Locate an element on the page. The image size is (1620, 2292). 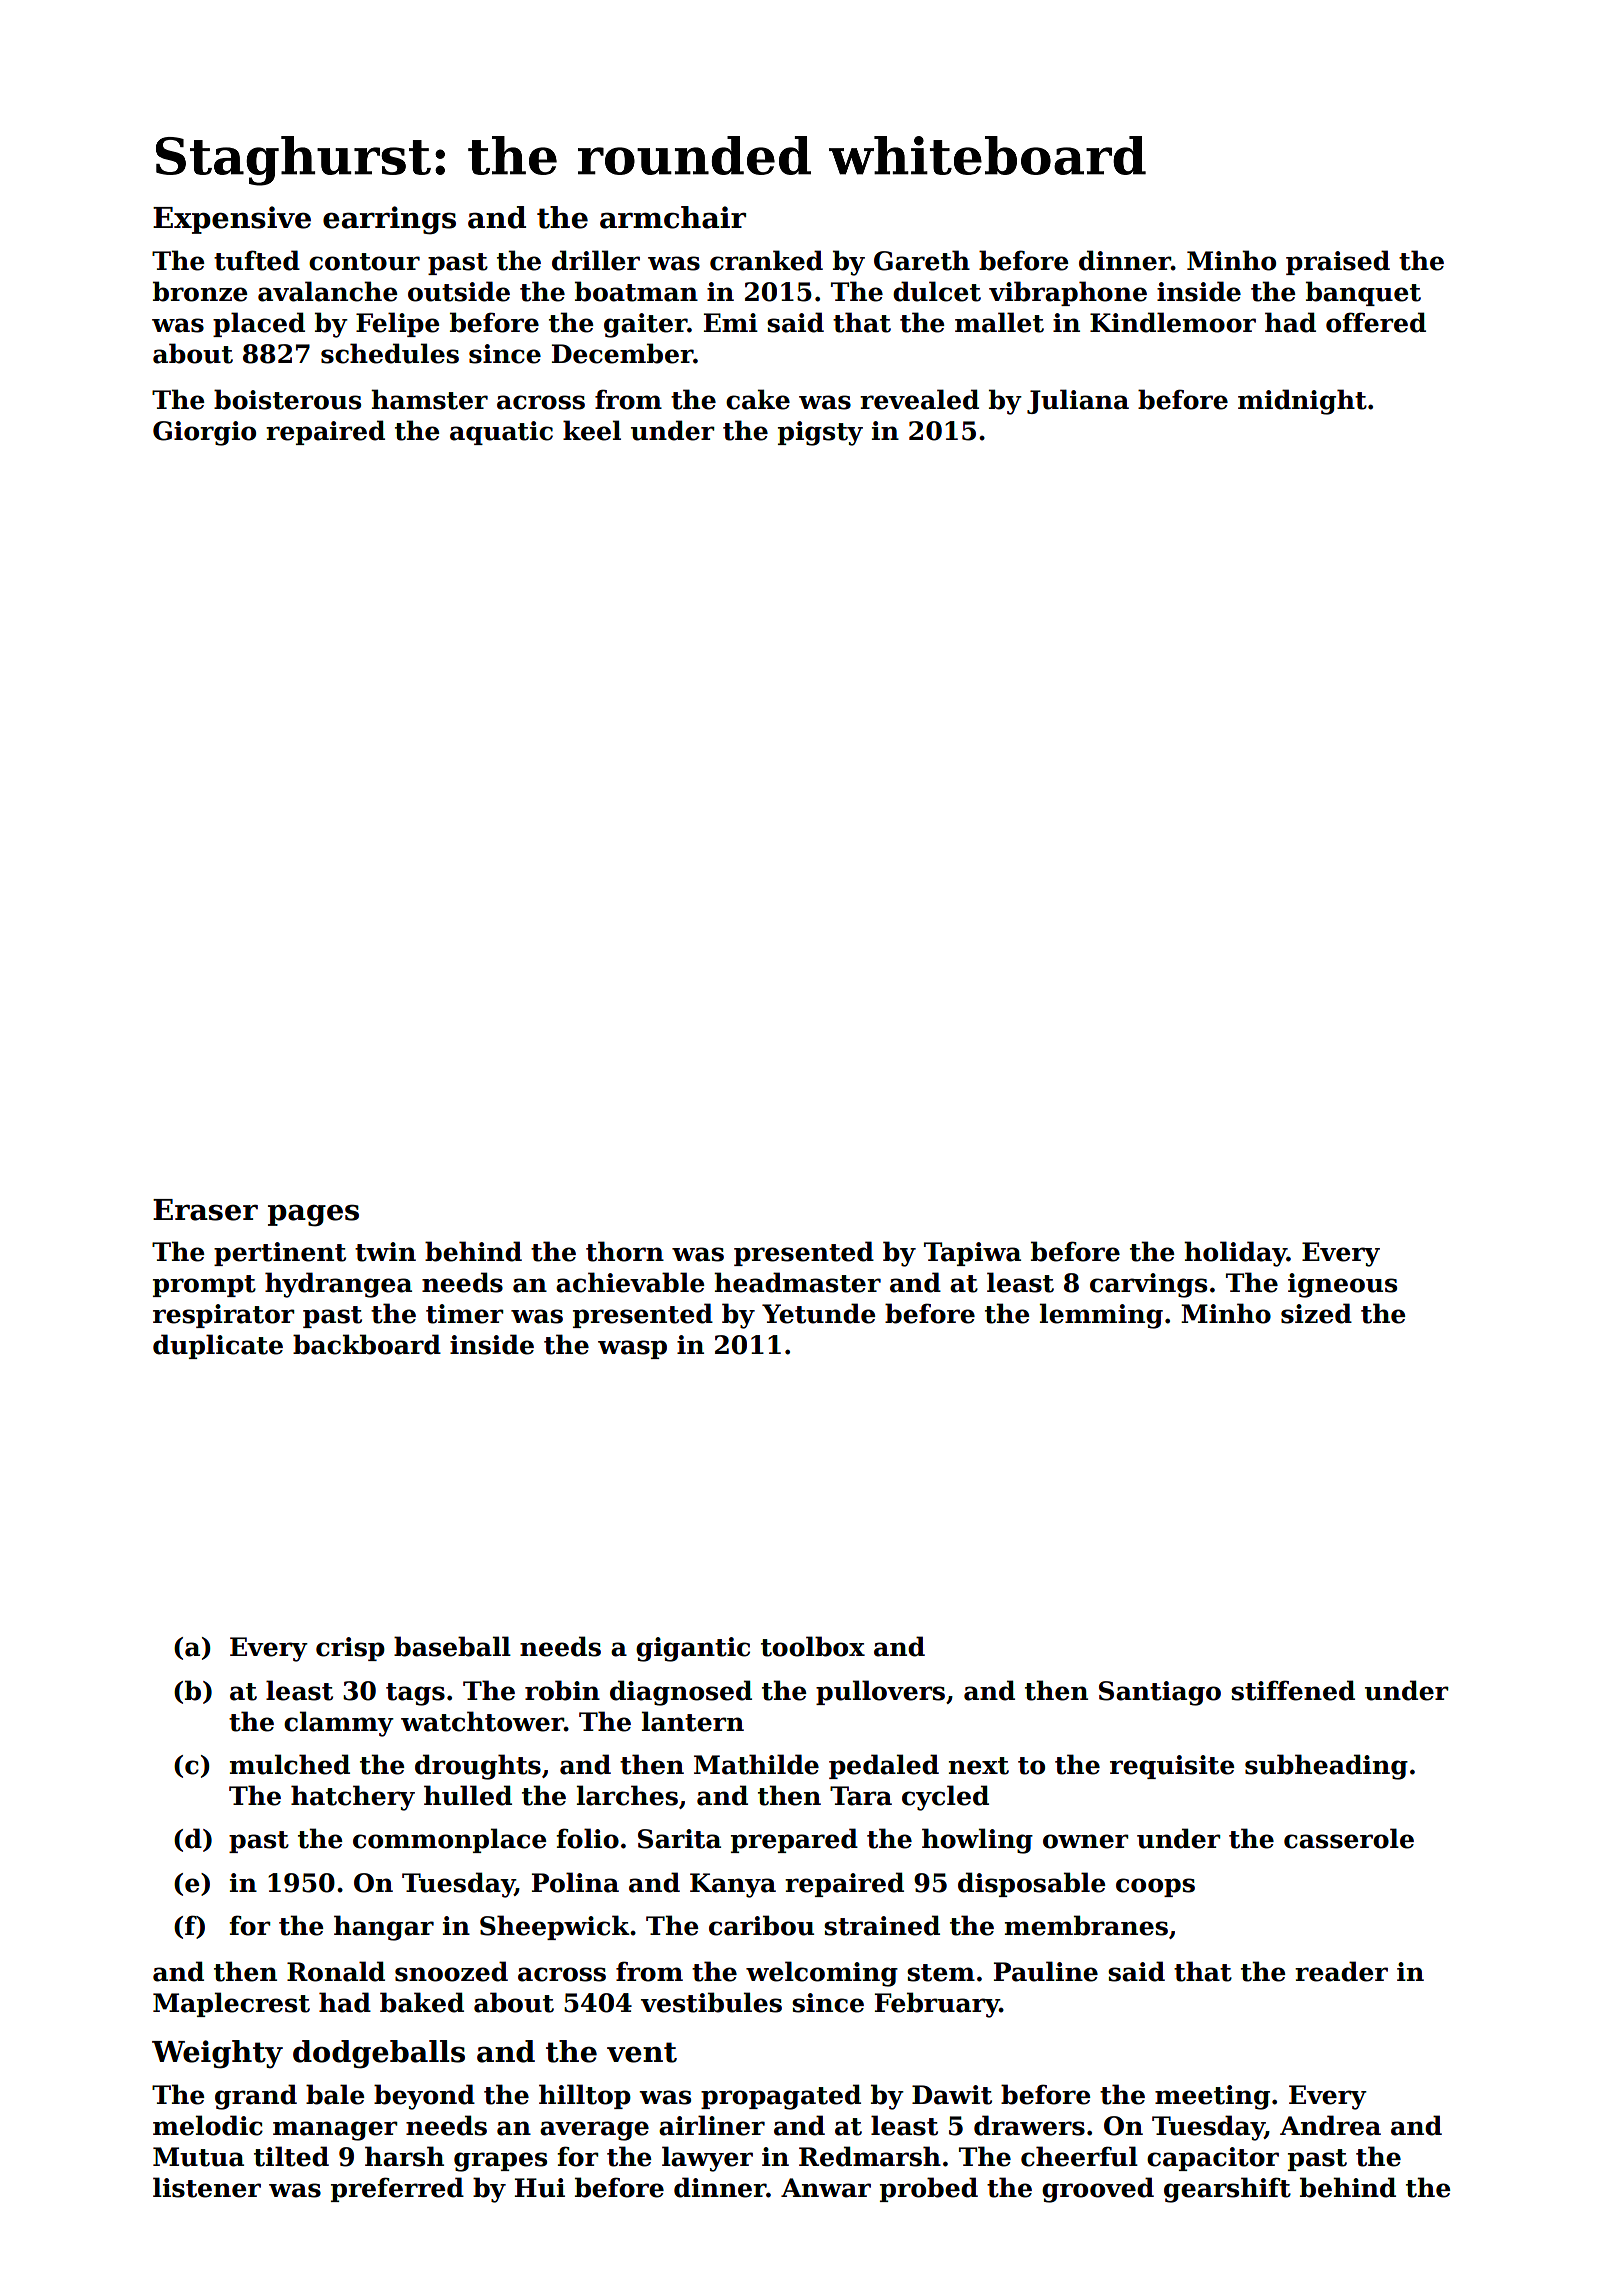
holiday is located at coordinates (1235, 1254).
